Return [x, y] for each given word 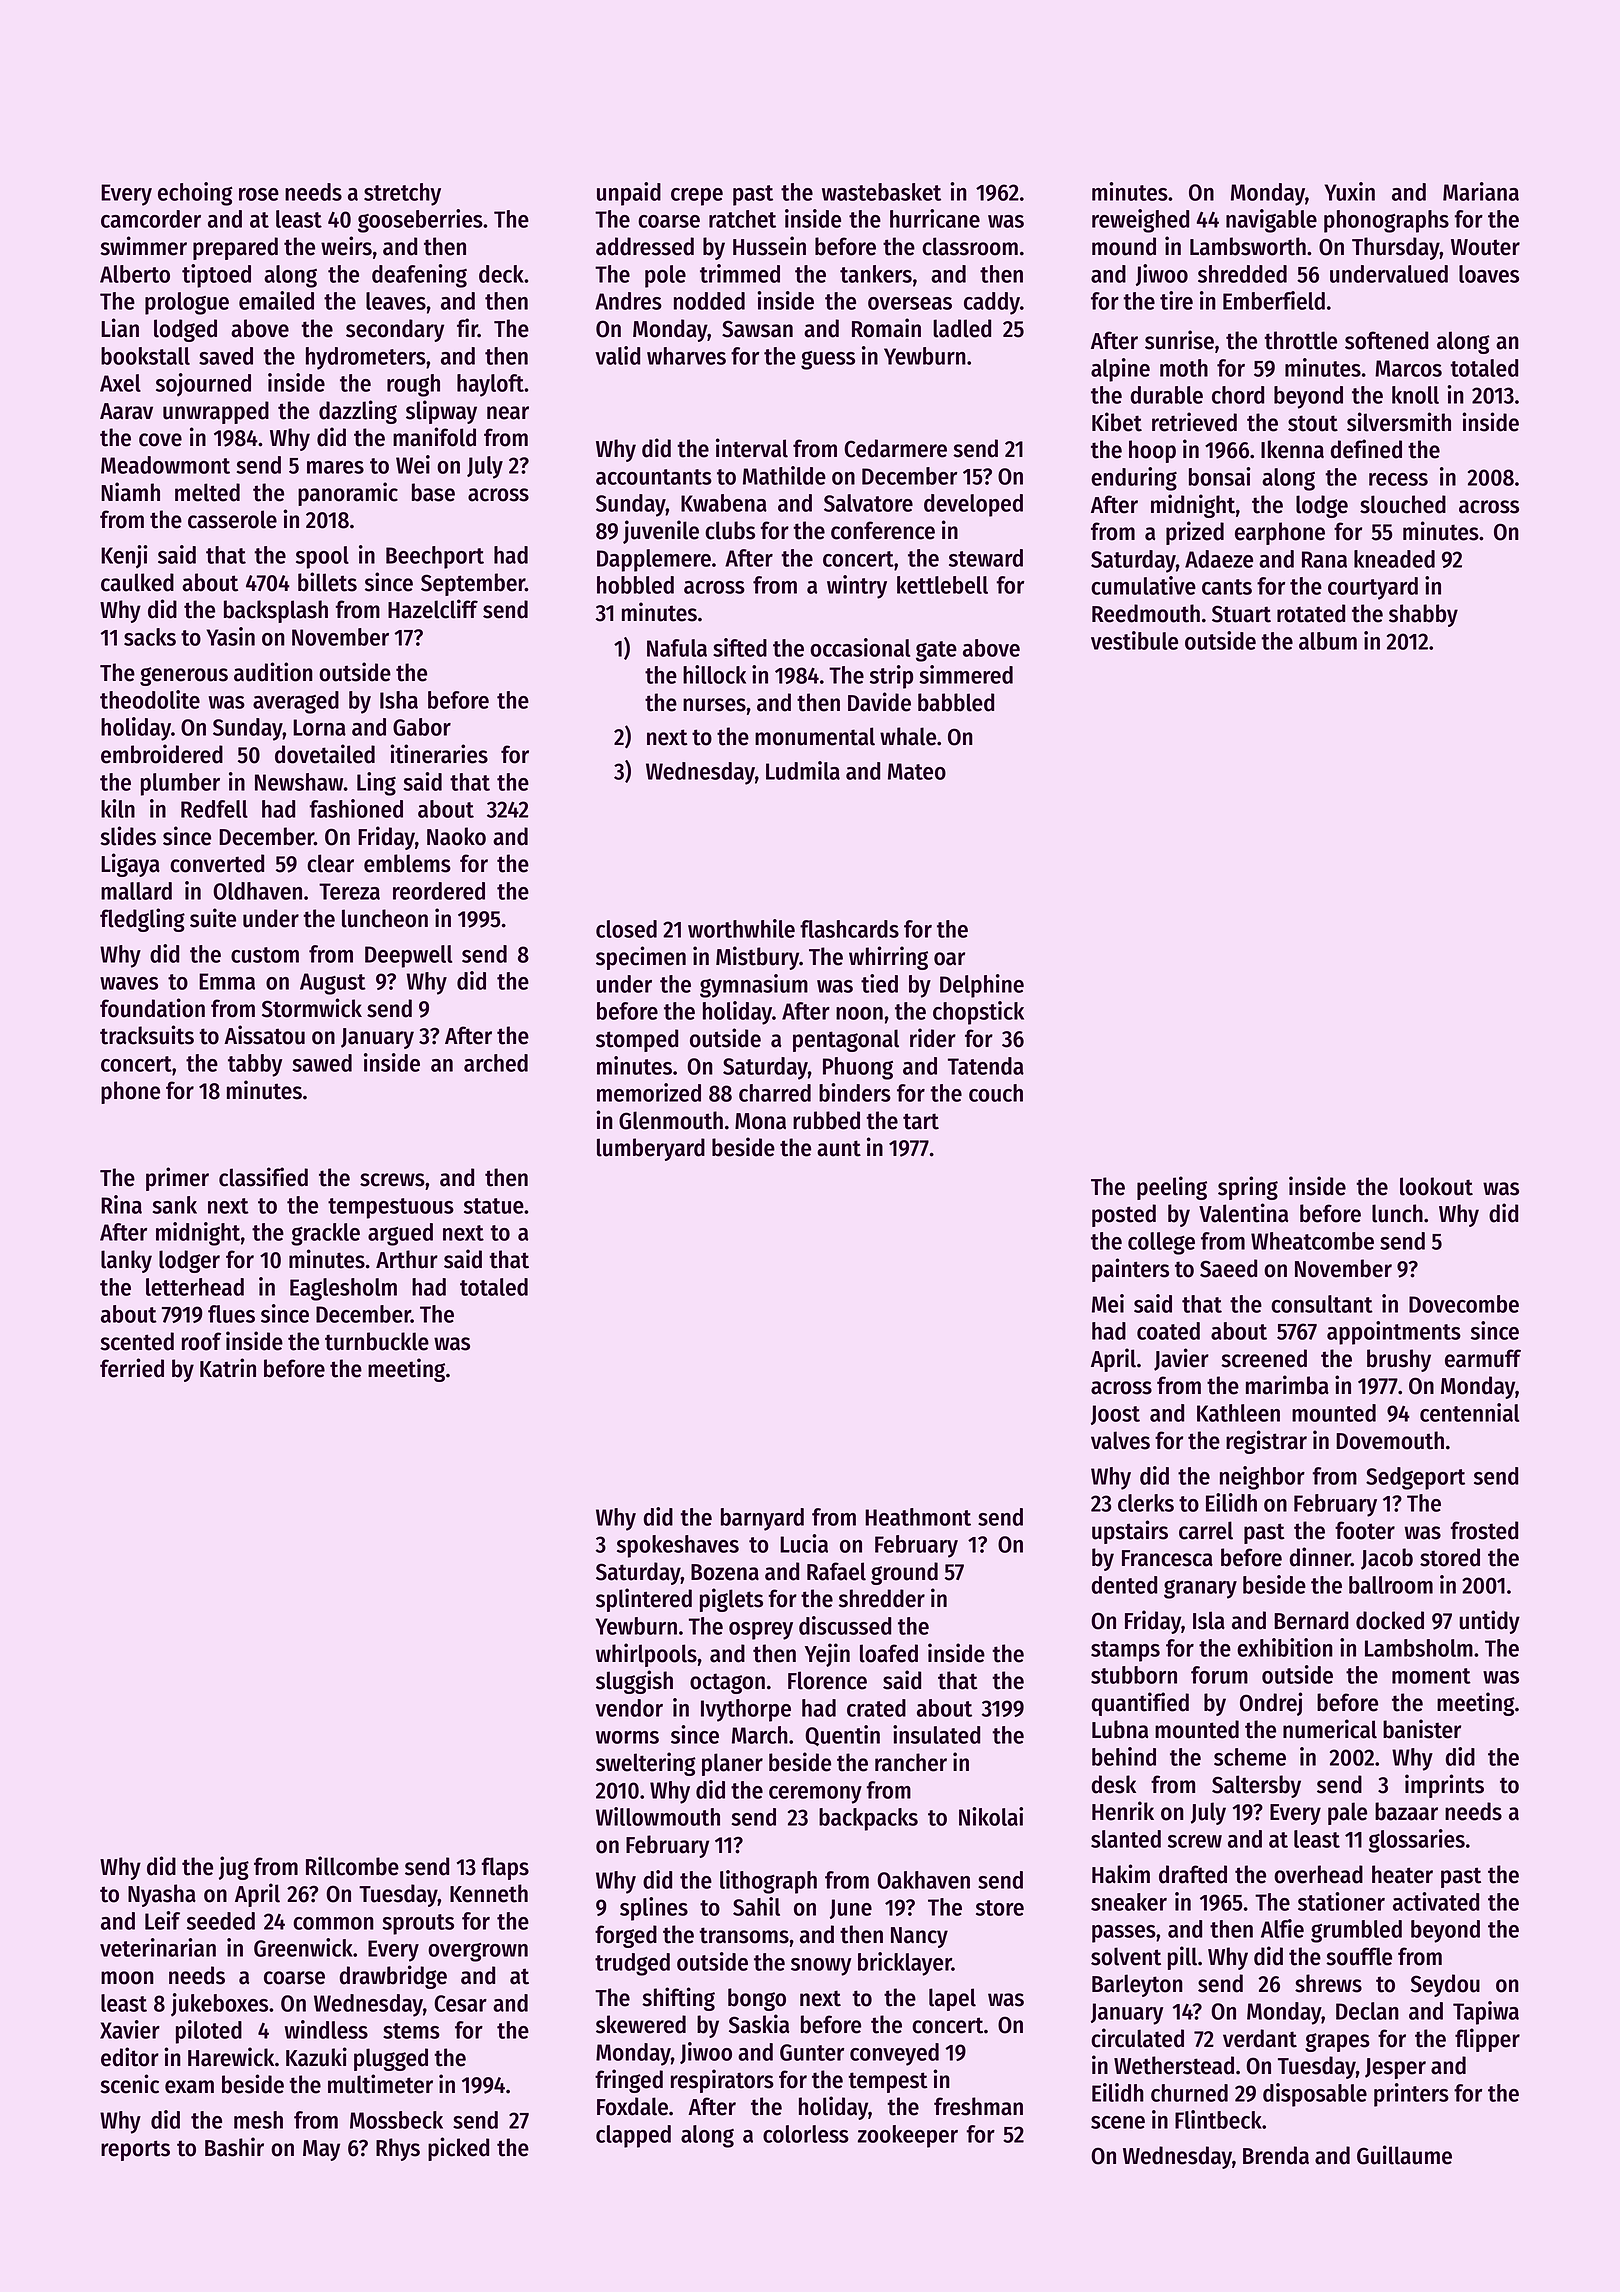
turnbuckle [377, 1341]
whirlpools [646, 1655]
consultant [1322, 1304]
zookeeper [908, 2136]
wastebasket [881, 192]
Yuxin [1349, 191]
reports [135, 2150]
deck [501, 274]
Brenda [1276, 2155]
